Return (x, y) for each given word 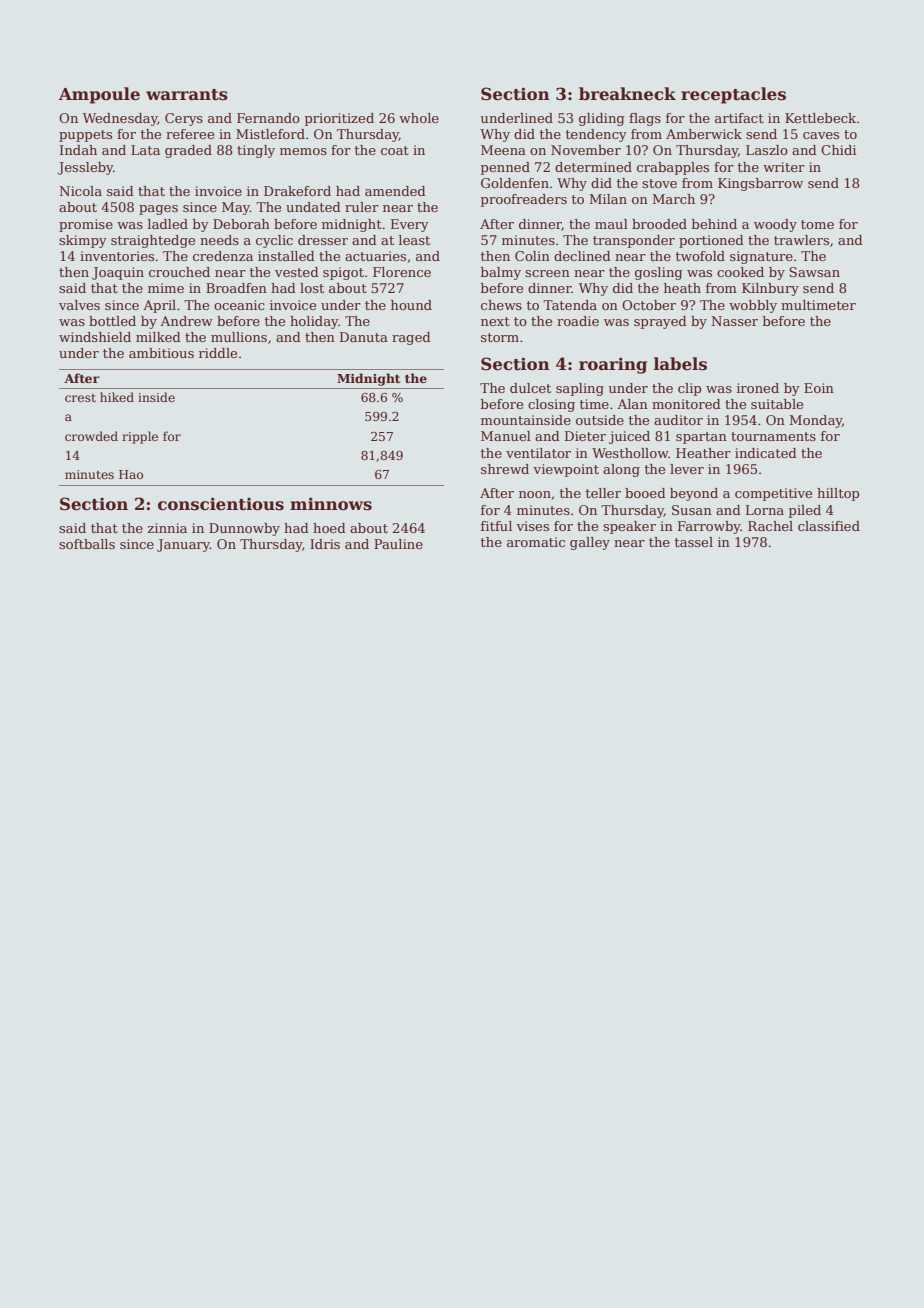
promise (86, 225)
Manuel (506, 436)
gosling (659, 273)
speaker (629, 527)
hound (411, 305)
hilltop (838, 494)
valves (79, 305)
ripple (140, 437)
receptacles (733, 95)
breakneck (627, 94)
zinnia (167, 528)
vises (532, 526)
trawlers (801, 240)
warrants (187, 95)
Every (410, 225)
